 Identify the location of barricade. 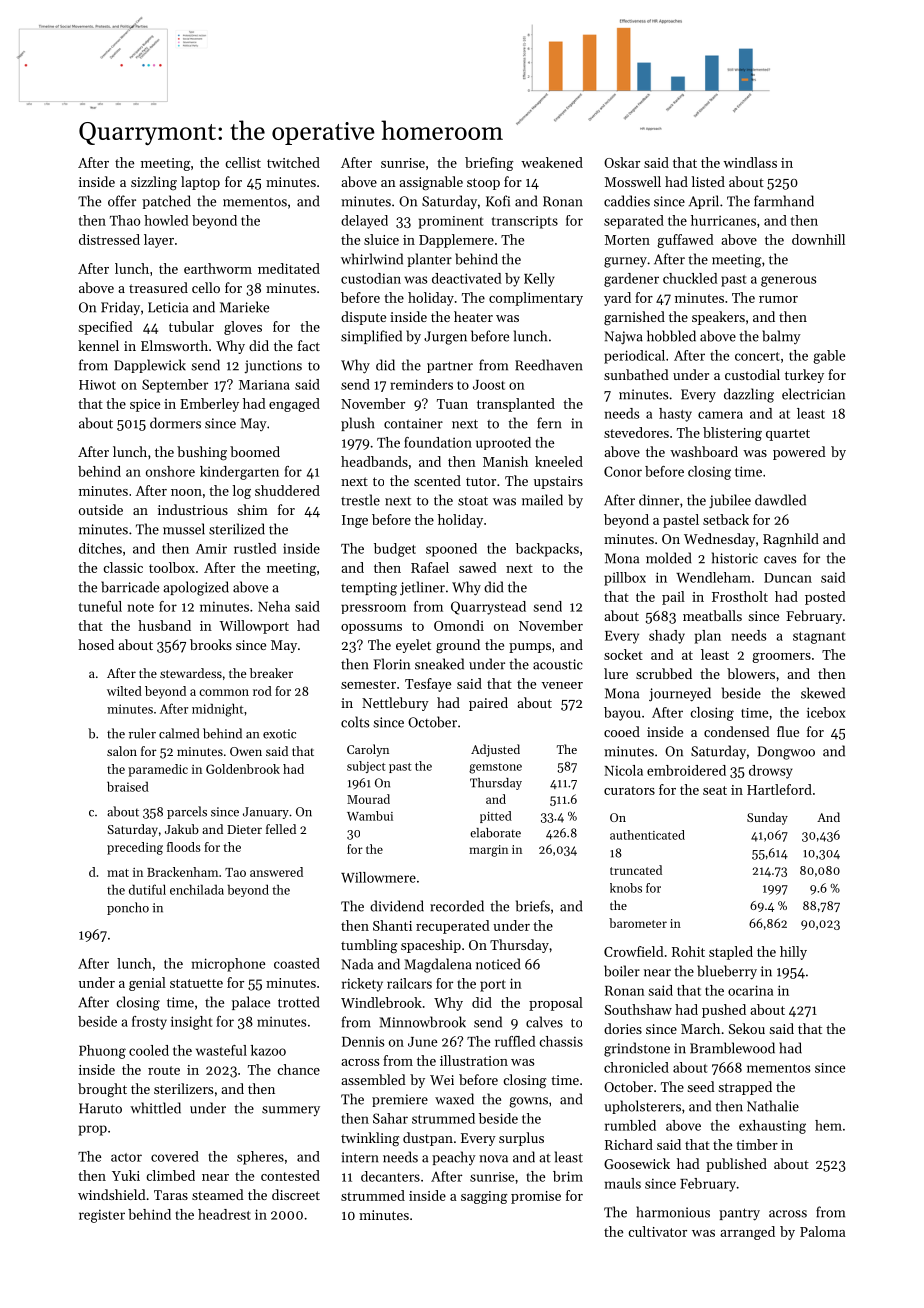
(130, 587).
